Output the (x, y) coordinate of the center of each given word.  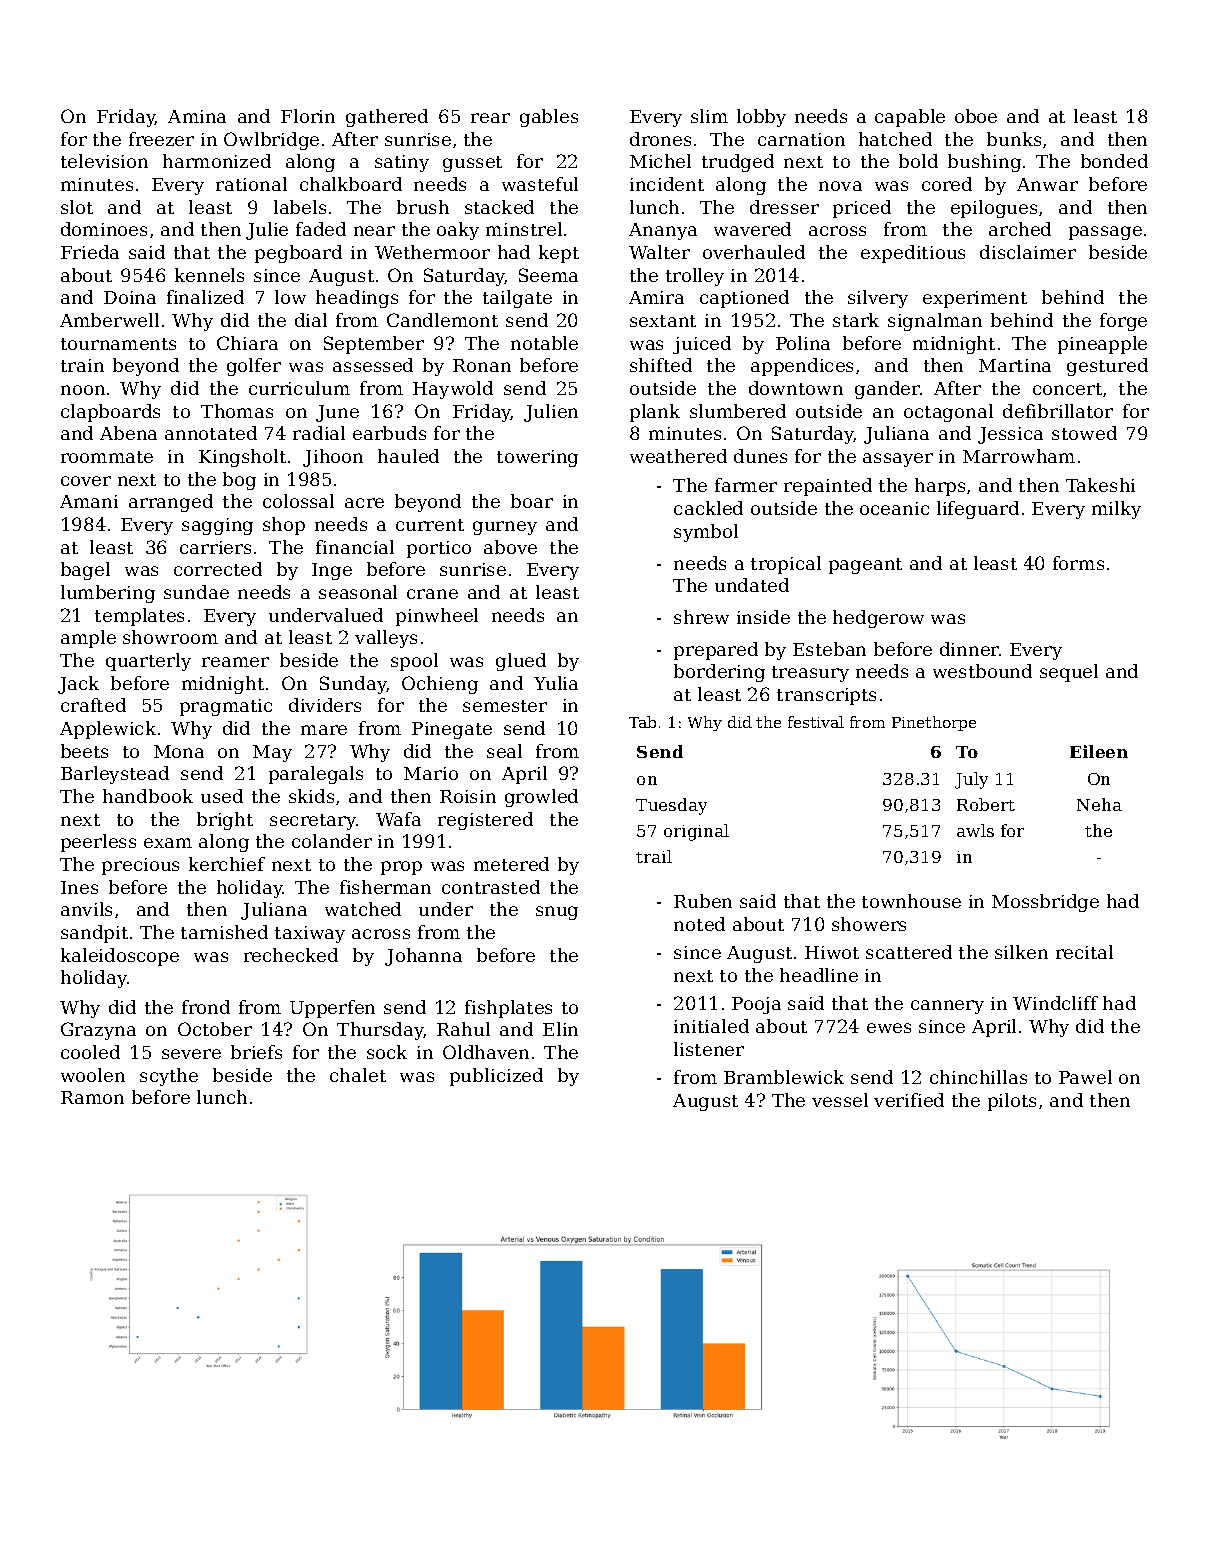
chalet (358, 1075)
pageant (865, 566)
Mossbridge (1045, 903)
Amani (89, 501)
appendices (802, 367)
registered (485, 821)
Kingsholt (242, 458)
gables (549, 118)
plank (655, 413)
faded (321, 229)
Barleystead (115, 775)
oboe (976, 116)
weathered (678, 456)
